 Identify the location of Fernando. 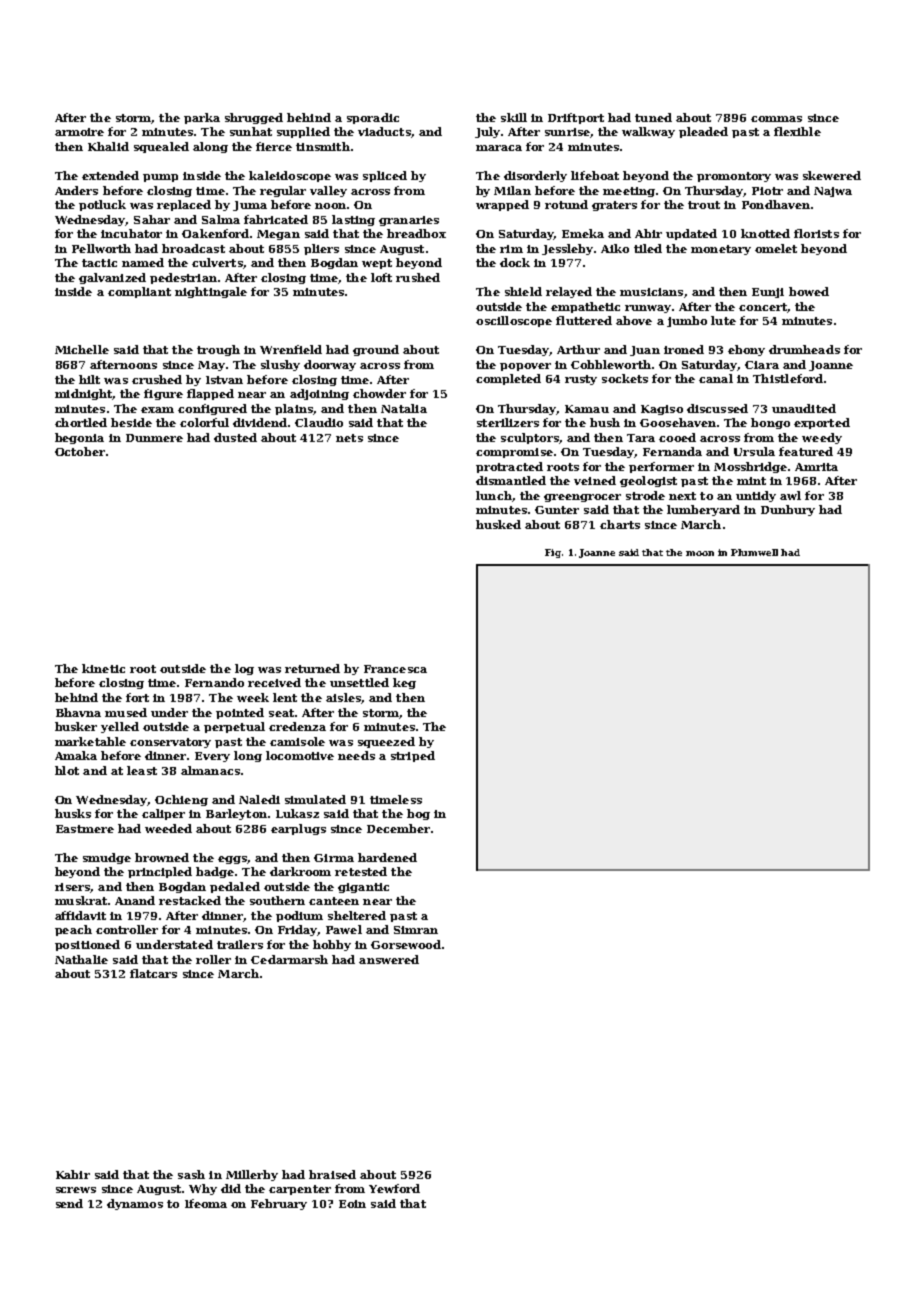
(214, 682).
